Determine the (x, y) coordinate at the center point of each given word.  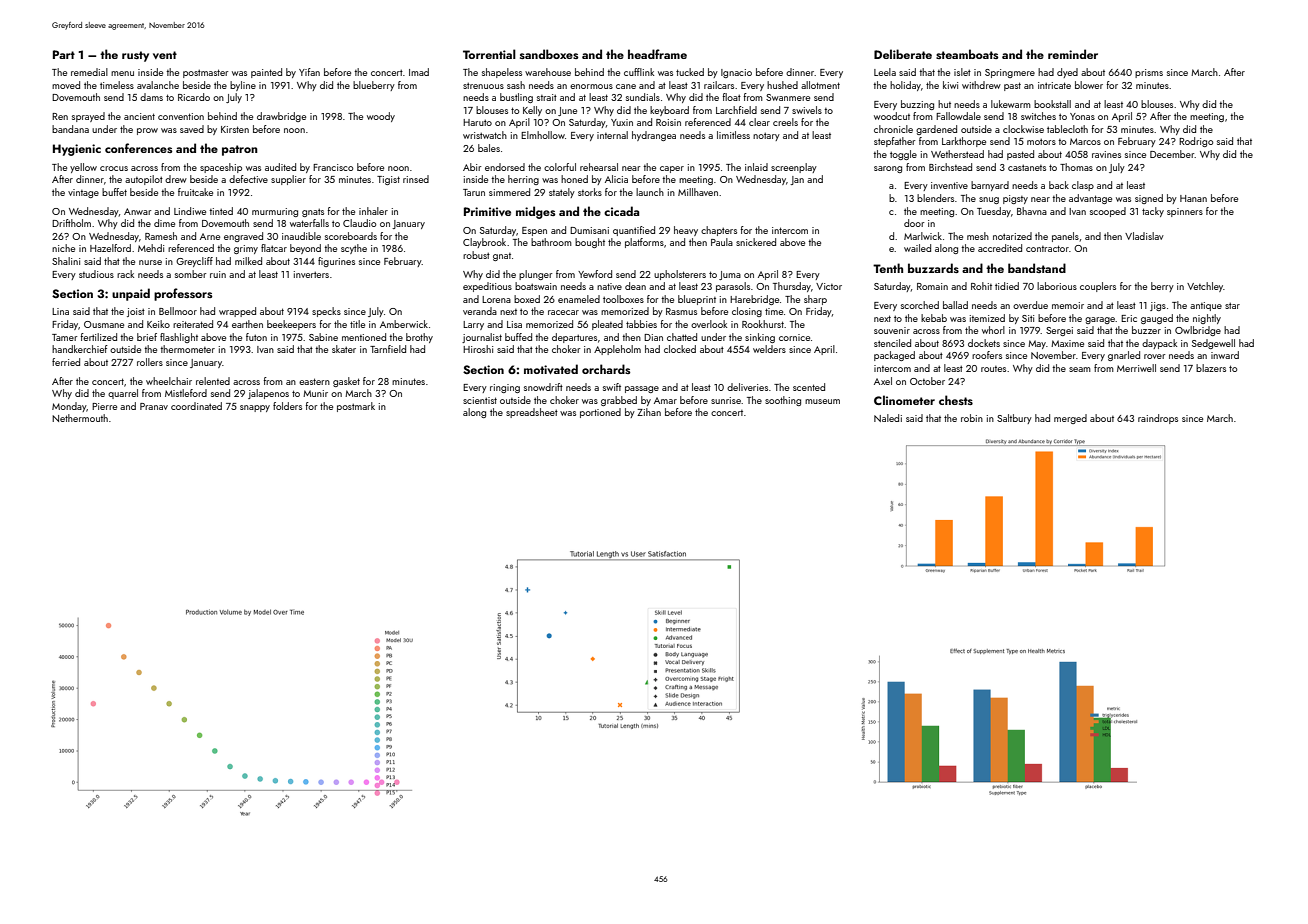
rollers (150, 362)
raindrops (1158, 419)
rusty (135, 56)
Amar (665, 400)
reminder (1073, 54)
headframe (657, 54)
